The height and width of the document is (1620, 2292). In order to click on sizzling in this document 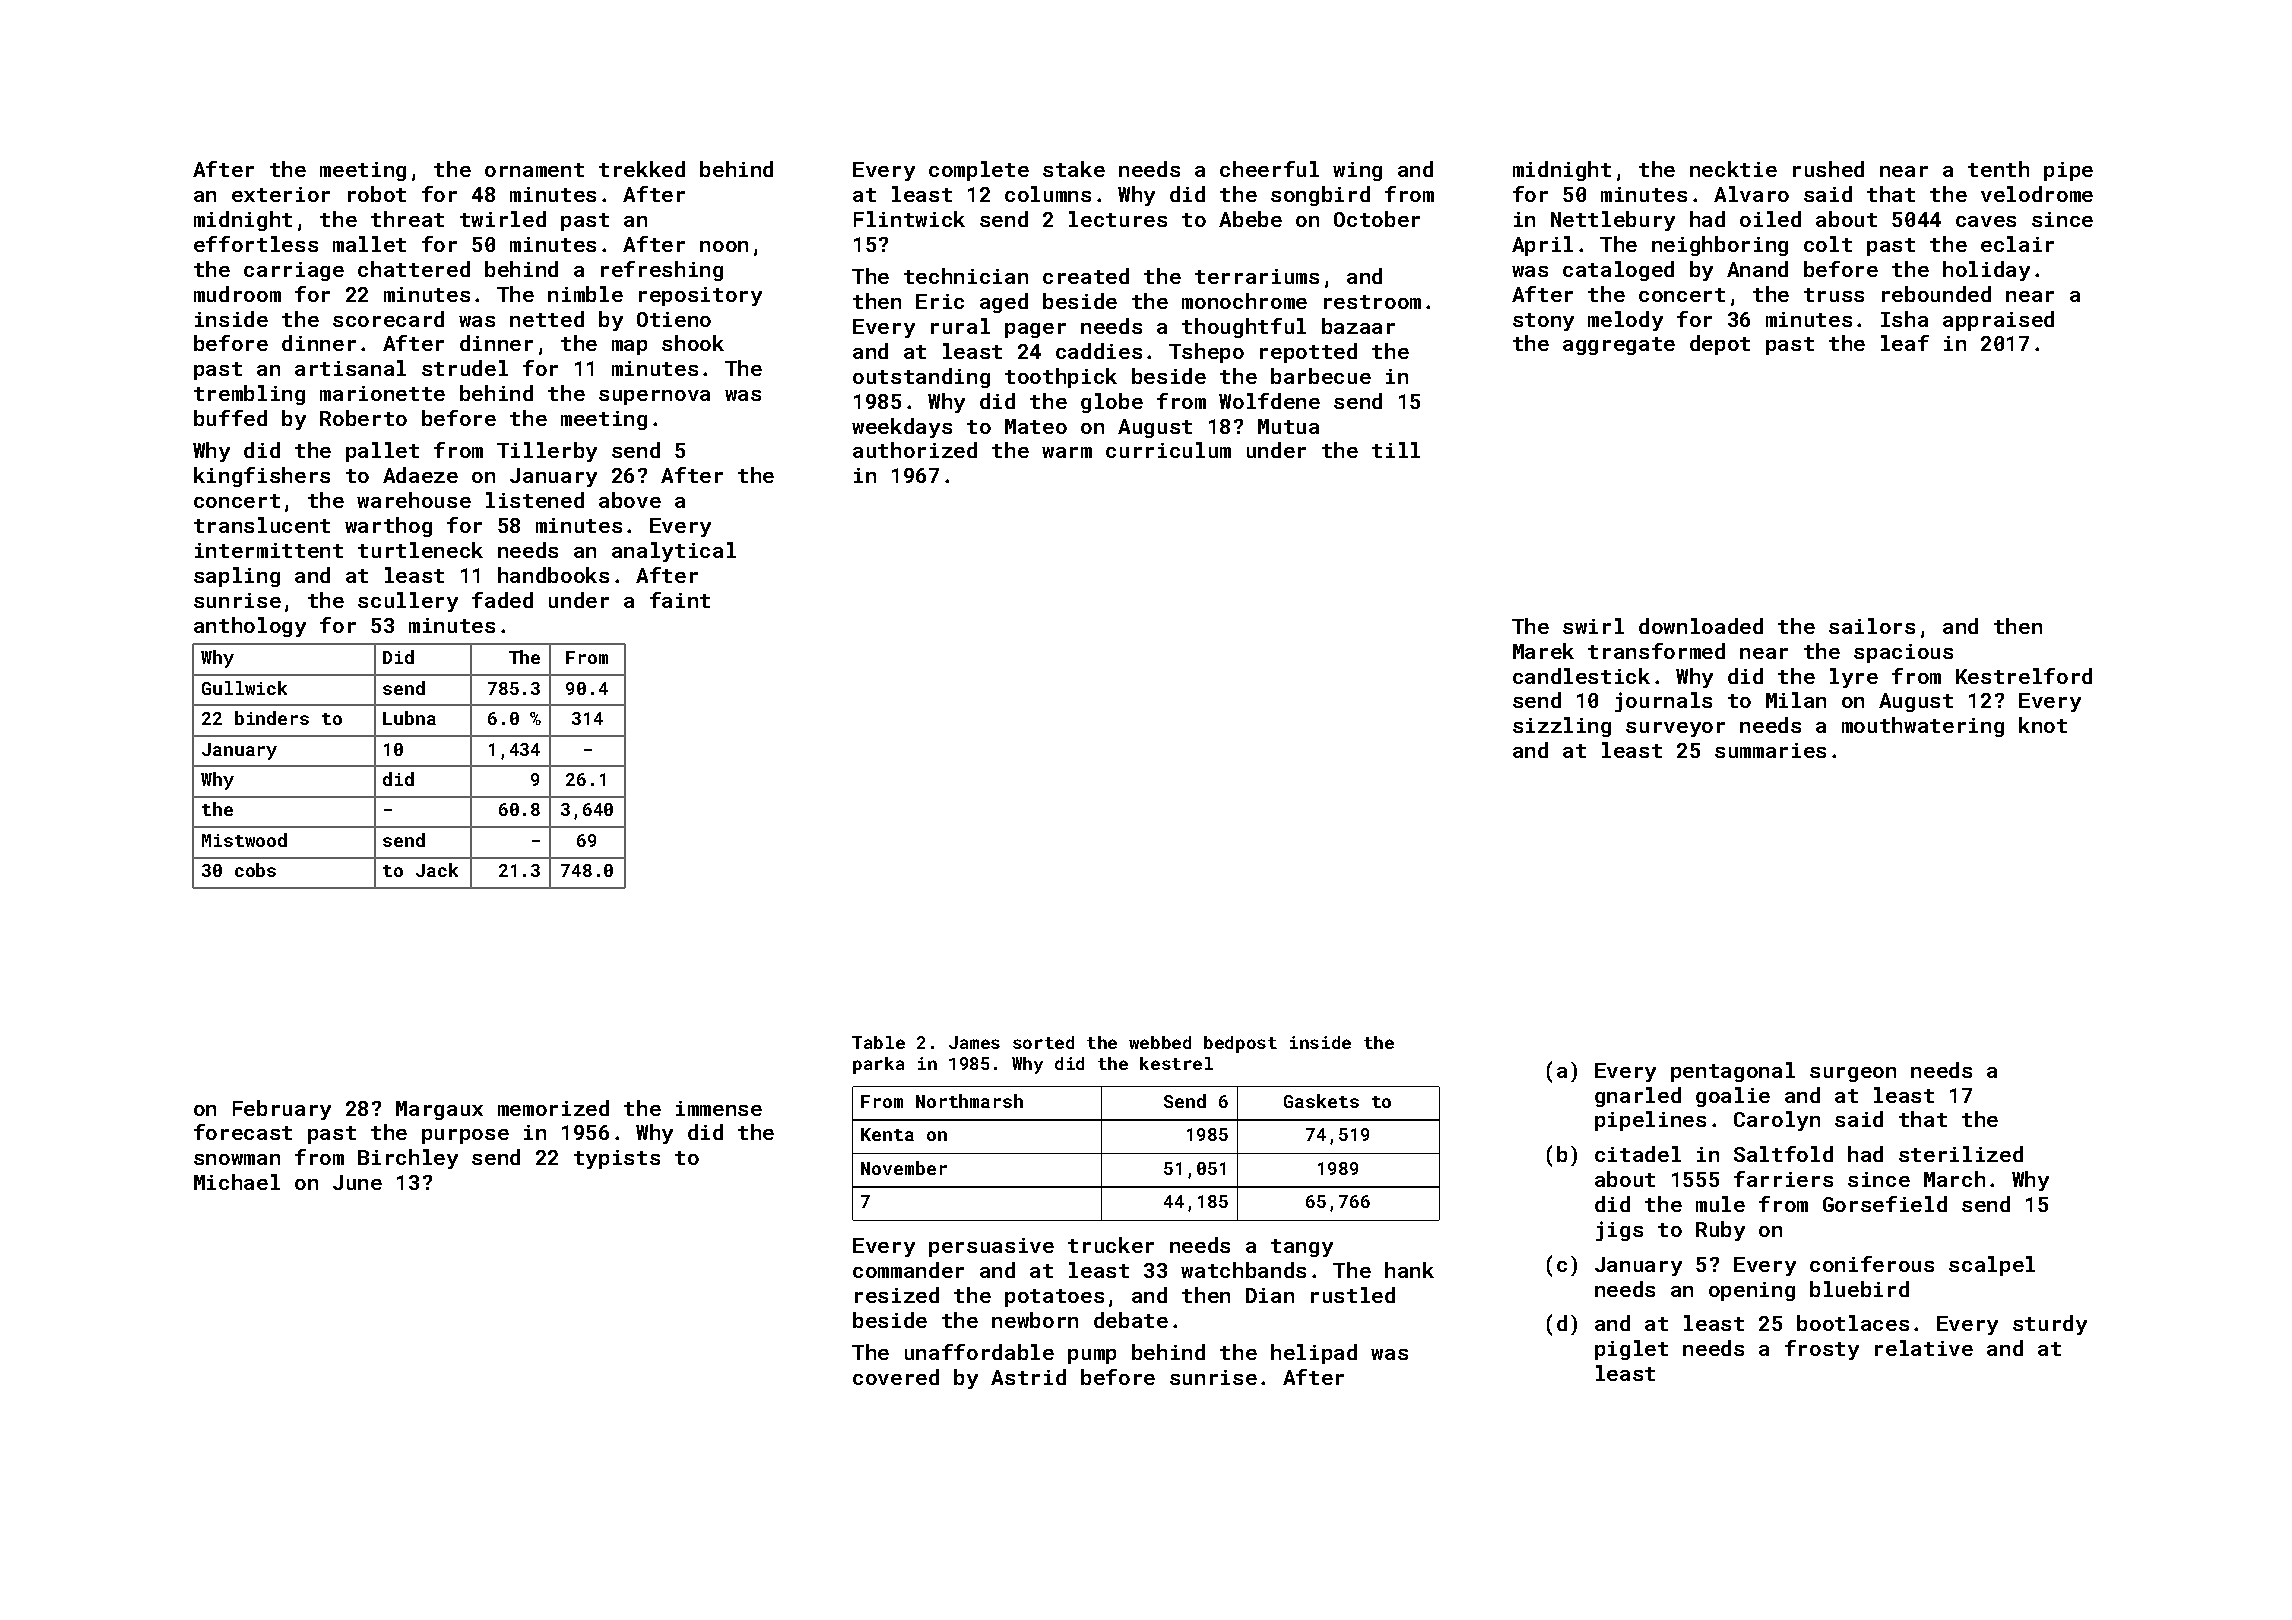, I will do `click(1562, 727)`.
